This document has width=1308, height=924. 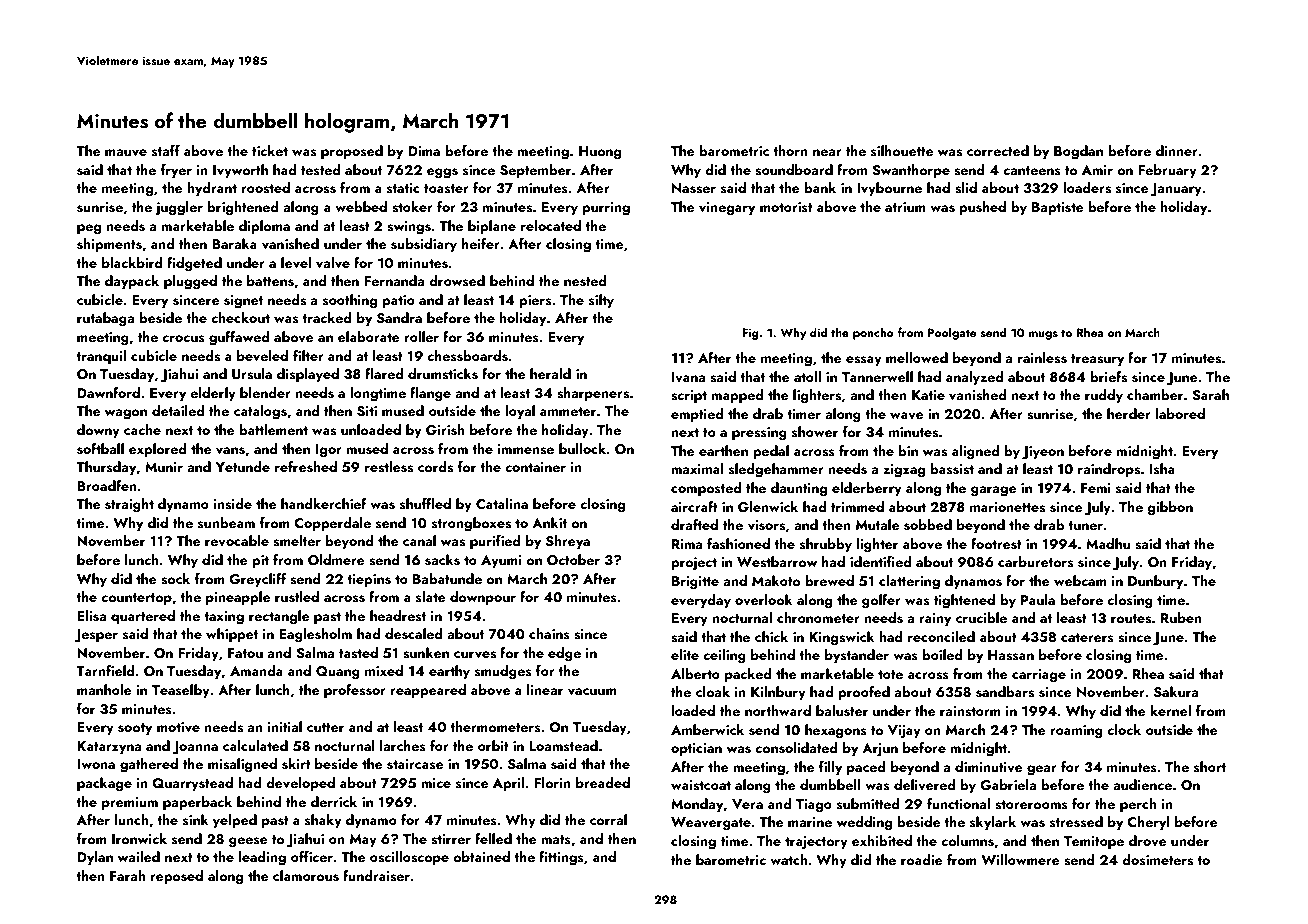 What do you see at coordinates (836, 731) in the document?
I see `hexagons` at bounding box center [836, 731].
